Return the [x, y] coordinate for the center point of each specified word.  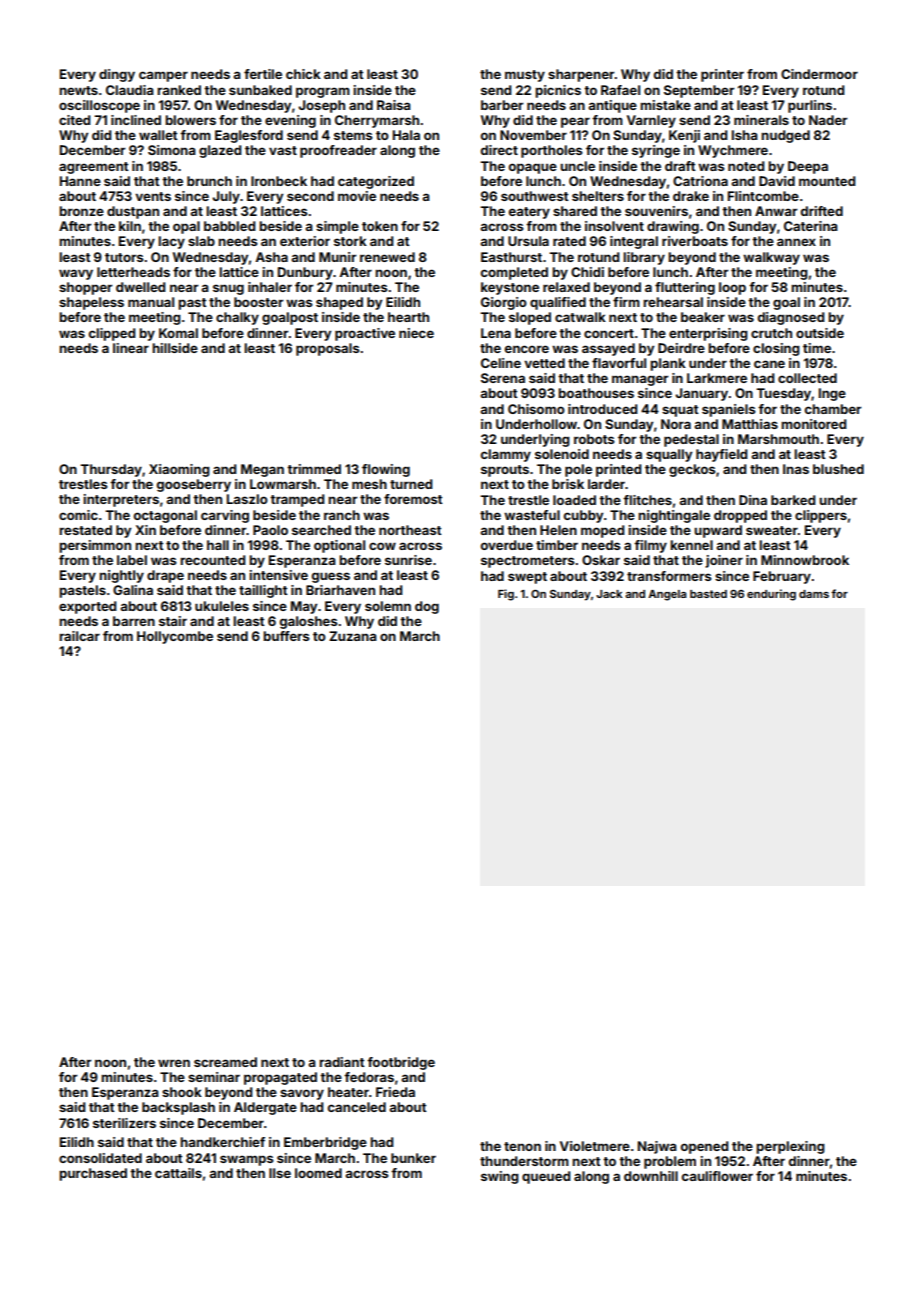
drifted [822, 211]
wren [174, 1063]
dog [427, 607]
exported [87, 607]
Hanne [80, 181]
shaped [339, 303]
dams [814, 594]
